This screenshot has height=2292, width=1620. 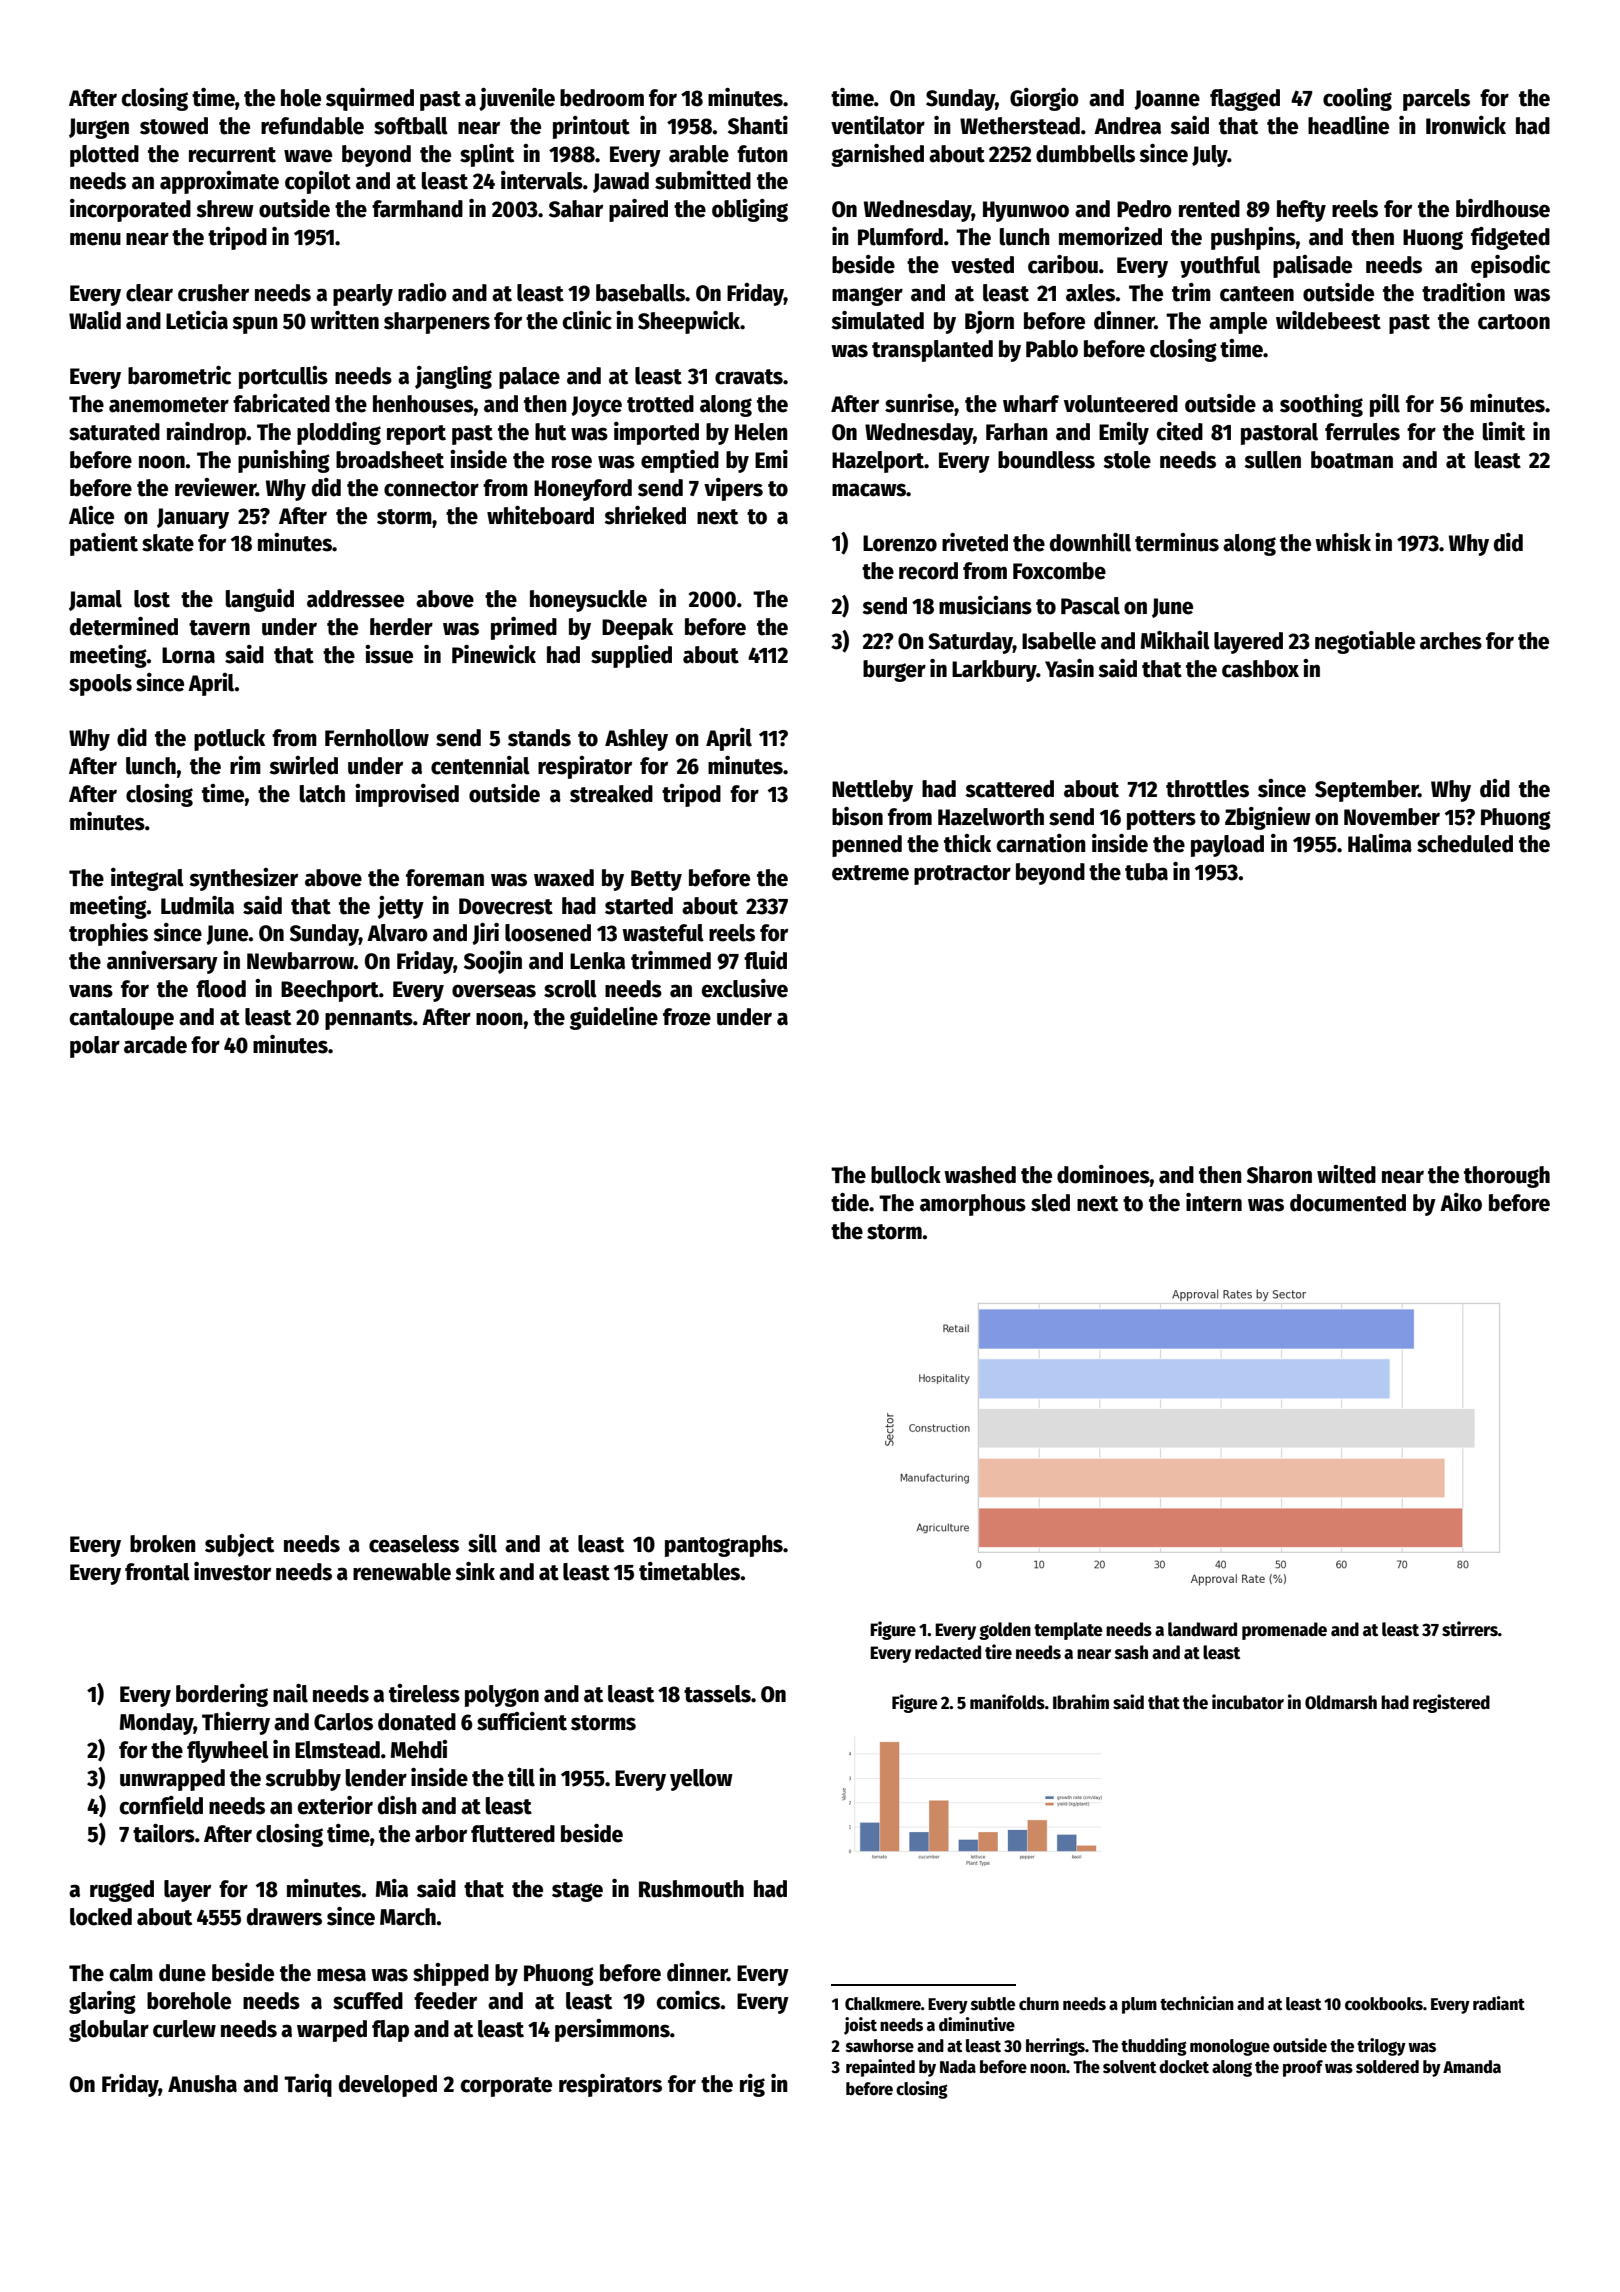 What do you see at coordinates (370, 99) in the screenshot?
I see `squirmed` at bounding box center [370, 99].
